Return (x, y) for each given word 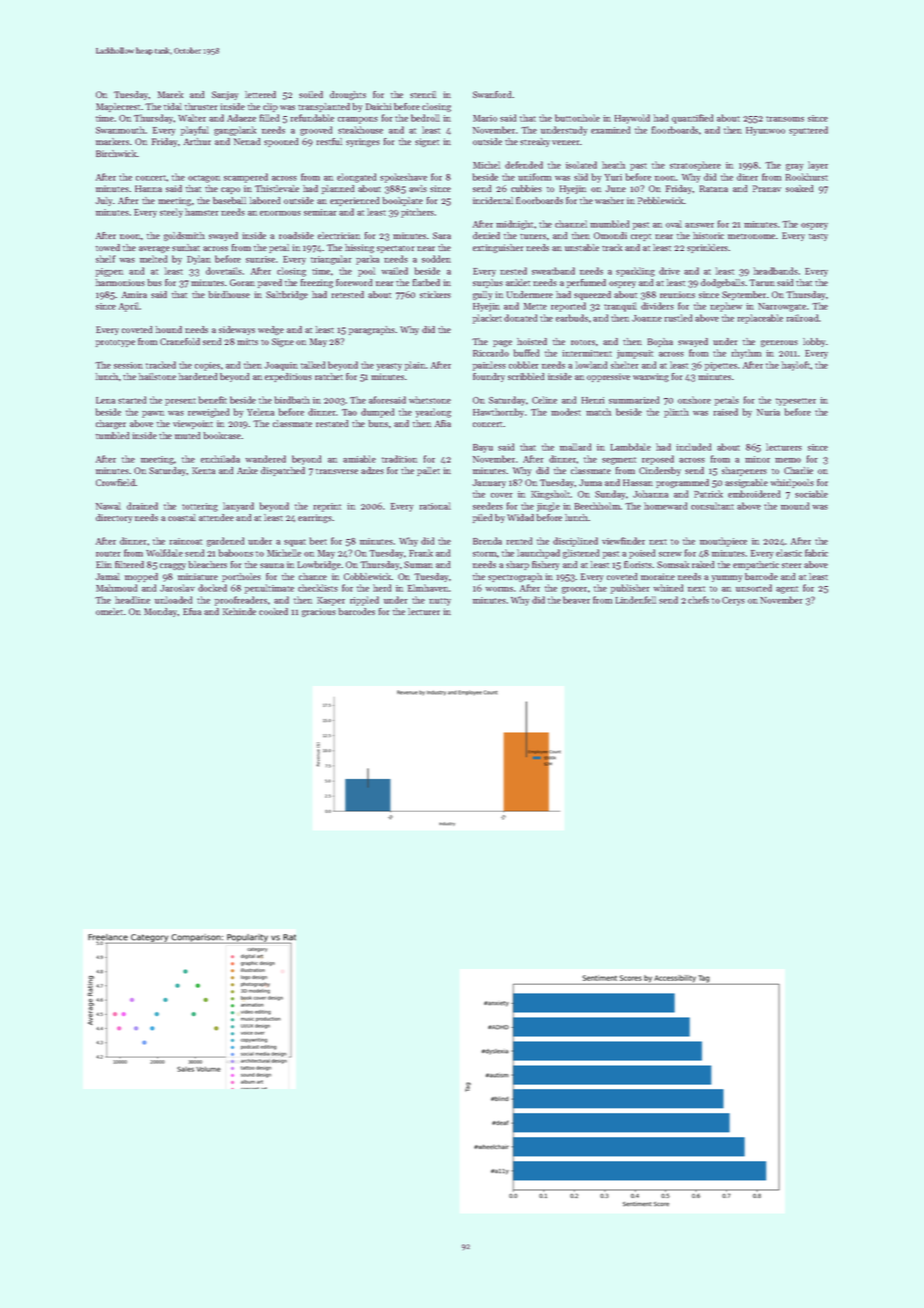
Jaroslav (177, 588)
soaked (800, 188)
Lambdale (630, 447)
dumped (377, 413)
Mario (485, 118)
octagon (204, 179)
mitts (247, 341)
